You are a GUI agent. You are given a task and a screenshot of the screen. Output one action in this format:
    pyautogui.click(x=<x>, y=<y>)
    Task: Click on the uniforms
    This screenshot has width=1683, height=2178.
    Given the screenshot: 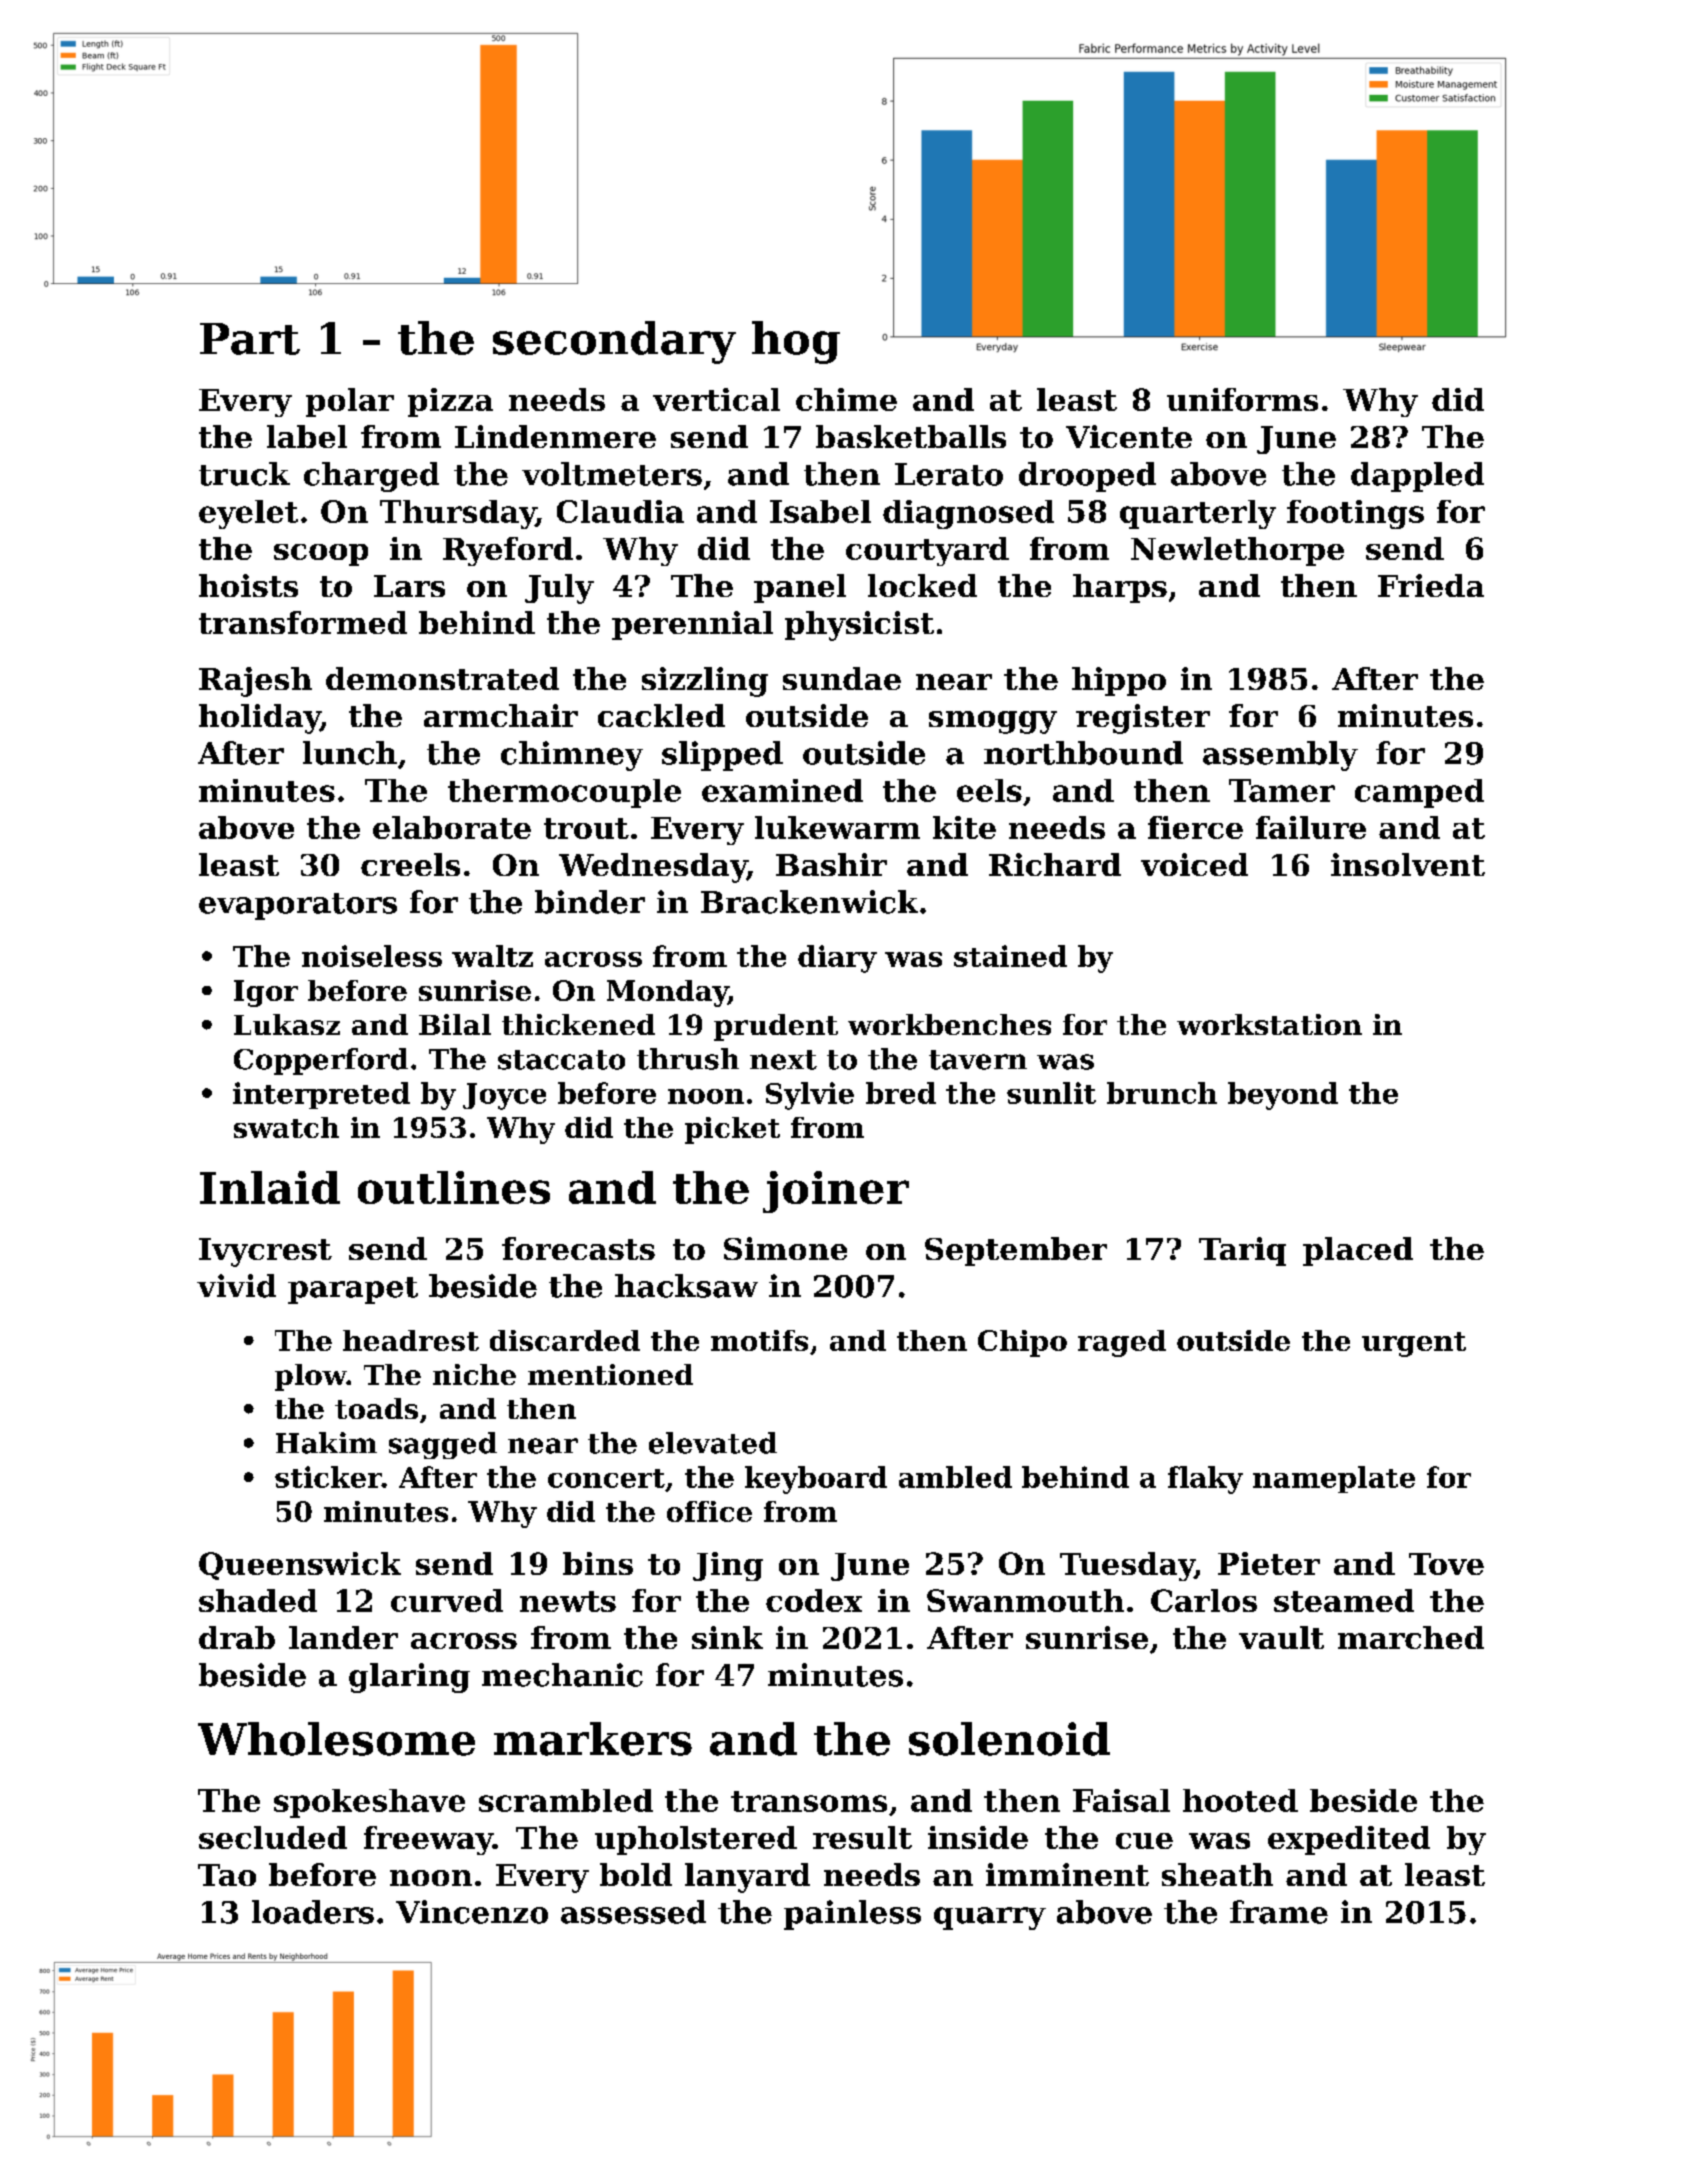 What is the action you would take?
    pyautogui.click(x=1242, y=399)
